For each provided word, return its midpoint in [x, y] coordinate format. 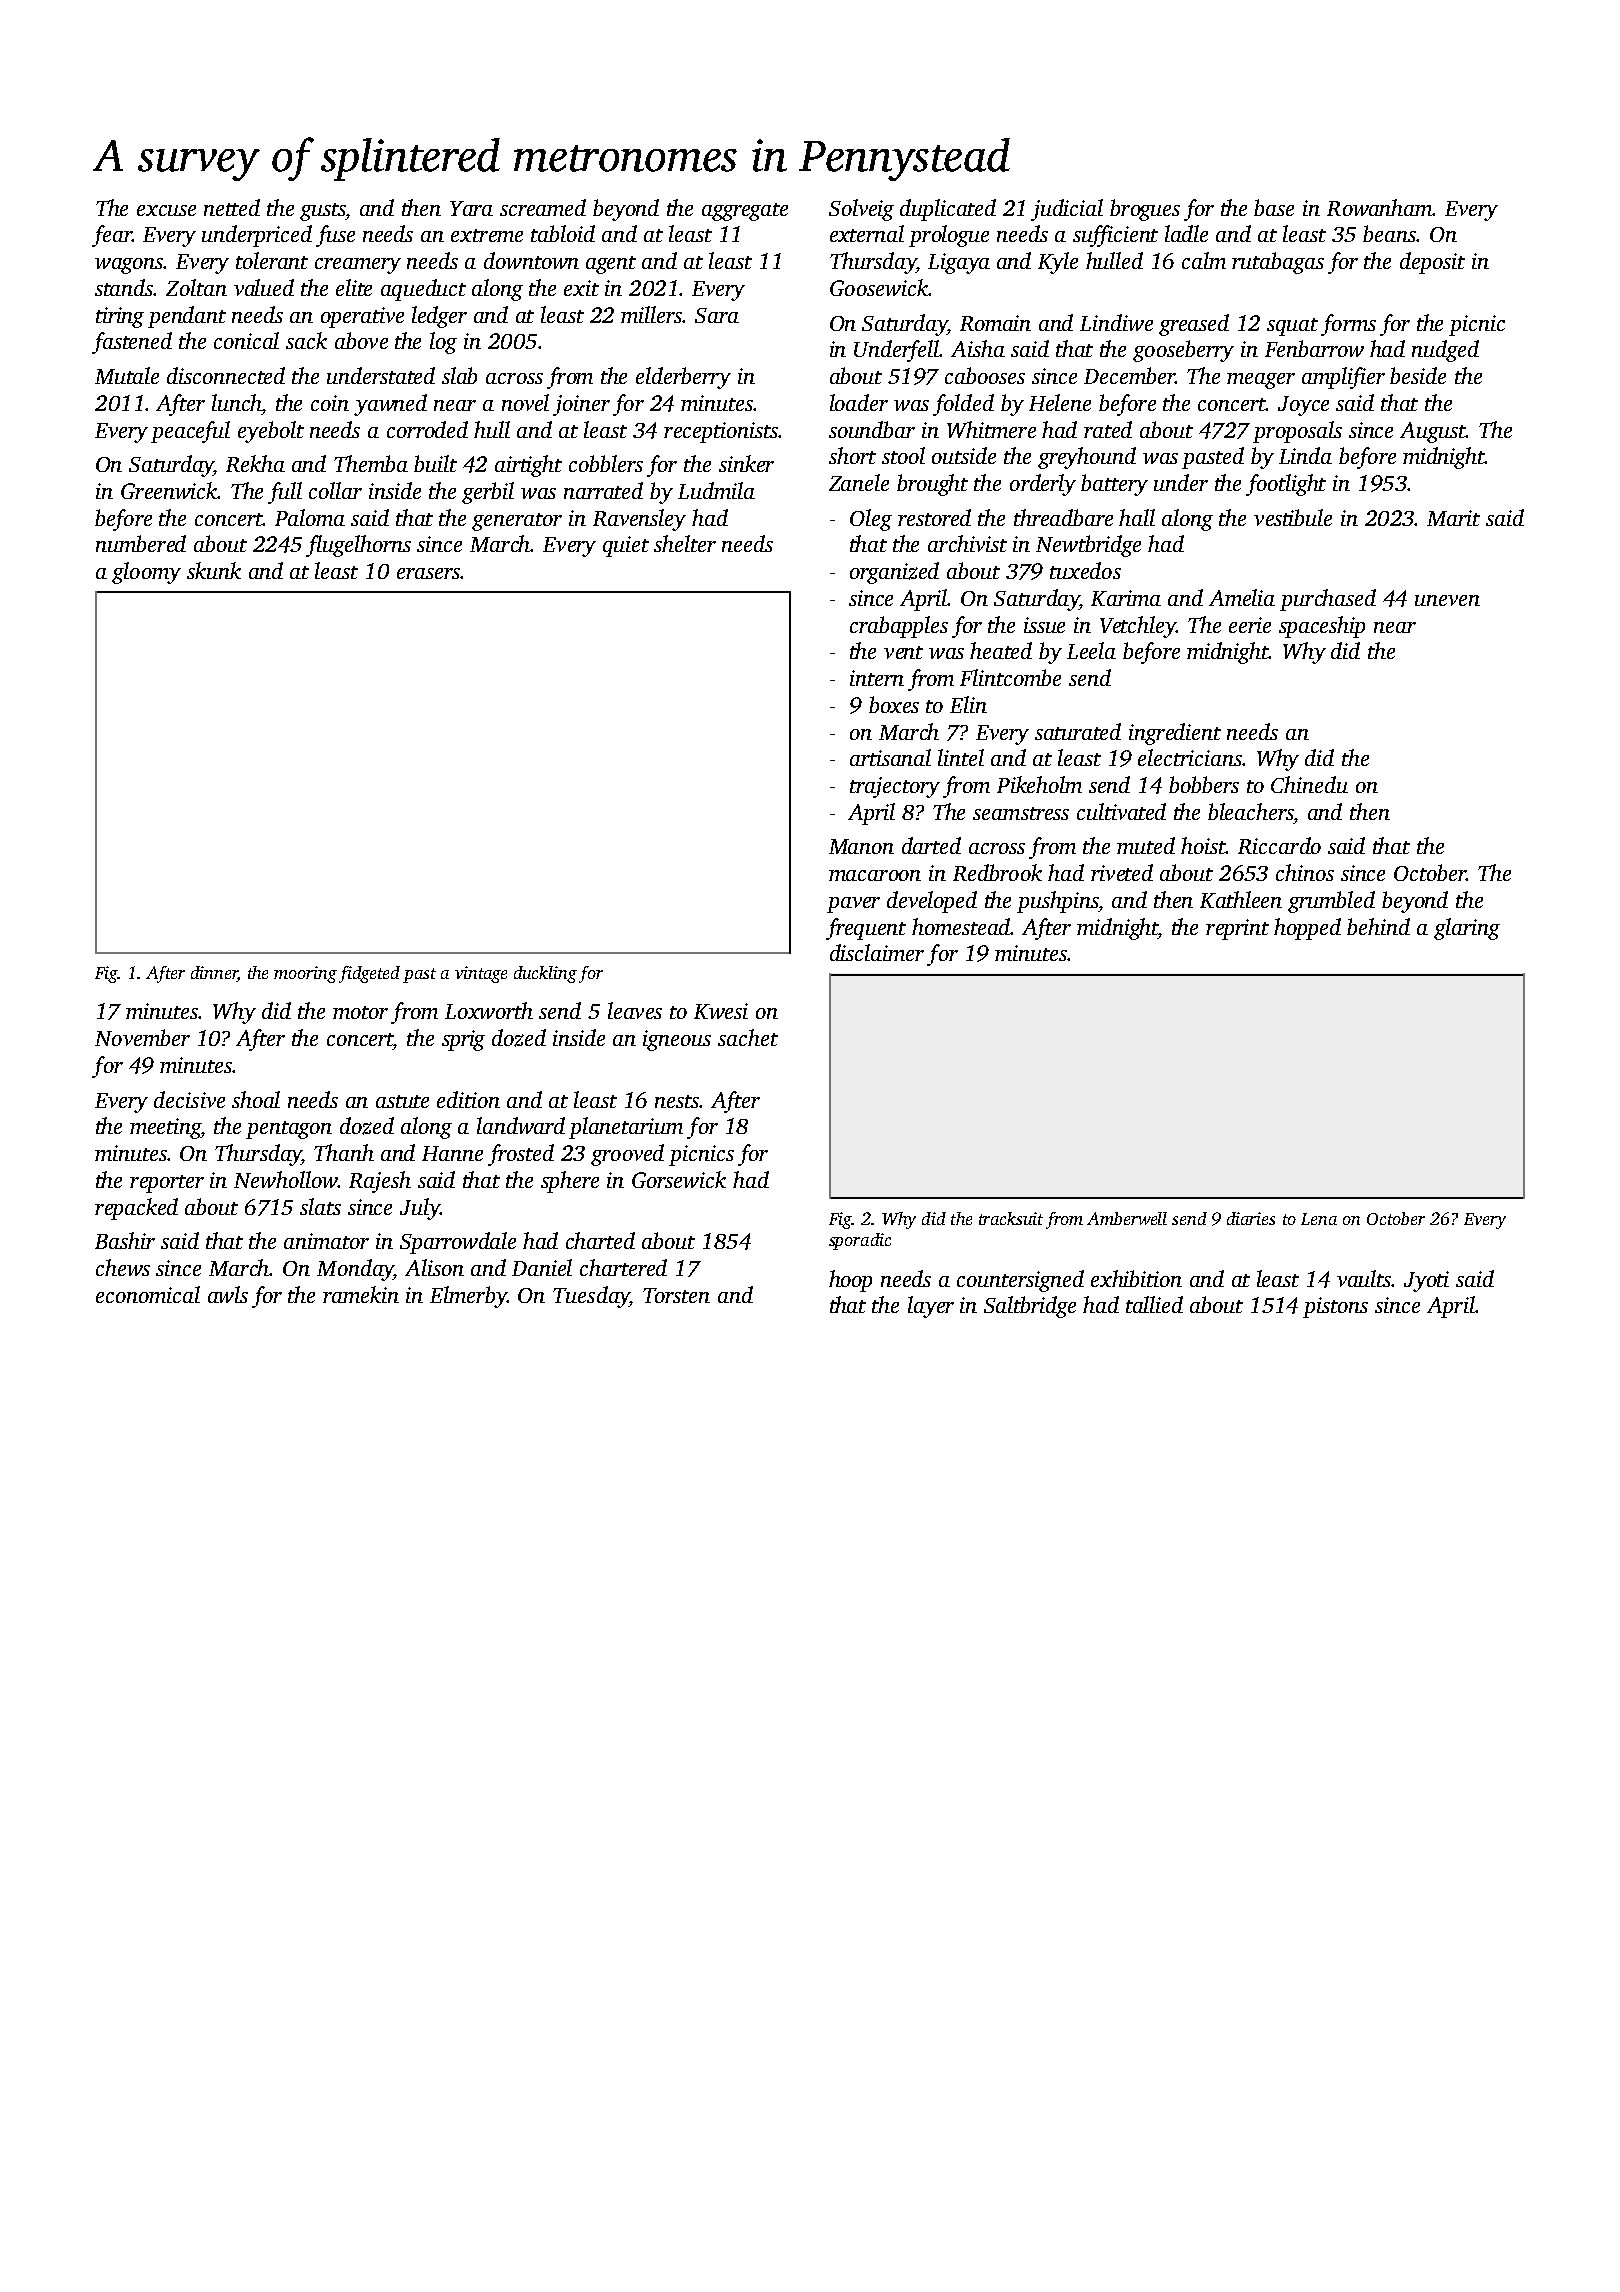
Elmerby [468, 1297]
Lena [1319, 1219]
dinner [214, 974]
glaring [1467, 929]
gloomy [146, 573]
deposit [1432, 263]
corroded [427, 429]
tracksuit [1011, 1218]
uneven [1447, 600]
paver [853, 905]
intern [877, 678]
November [142, 1037]
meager [1261, 381]
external [867, 233]
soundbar [872, 429]
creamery [358, 266]
